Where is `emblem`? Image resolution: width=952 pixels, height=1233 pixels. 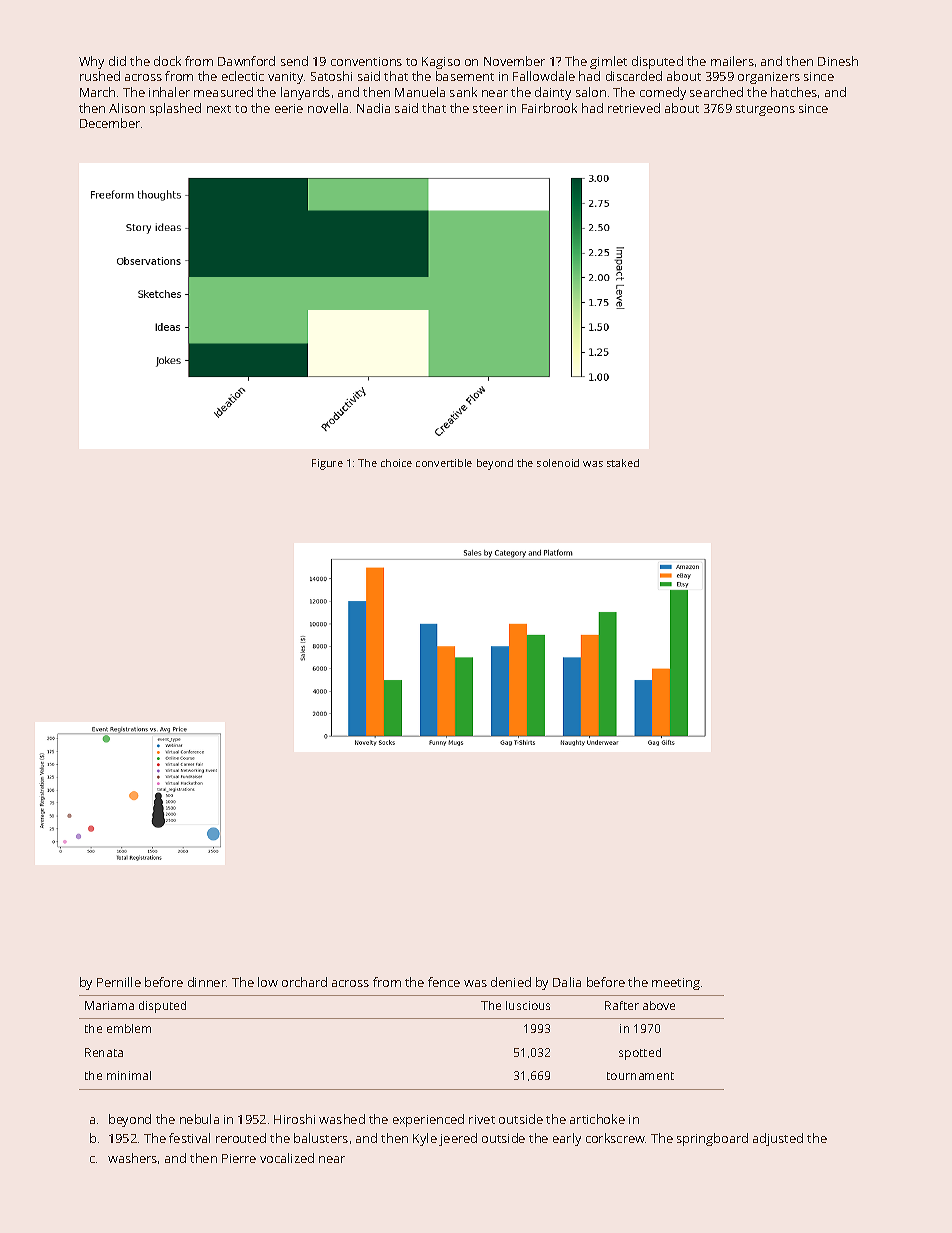 emblem is located at coordinates (129, 1028).
